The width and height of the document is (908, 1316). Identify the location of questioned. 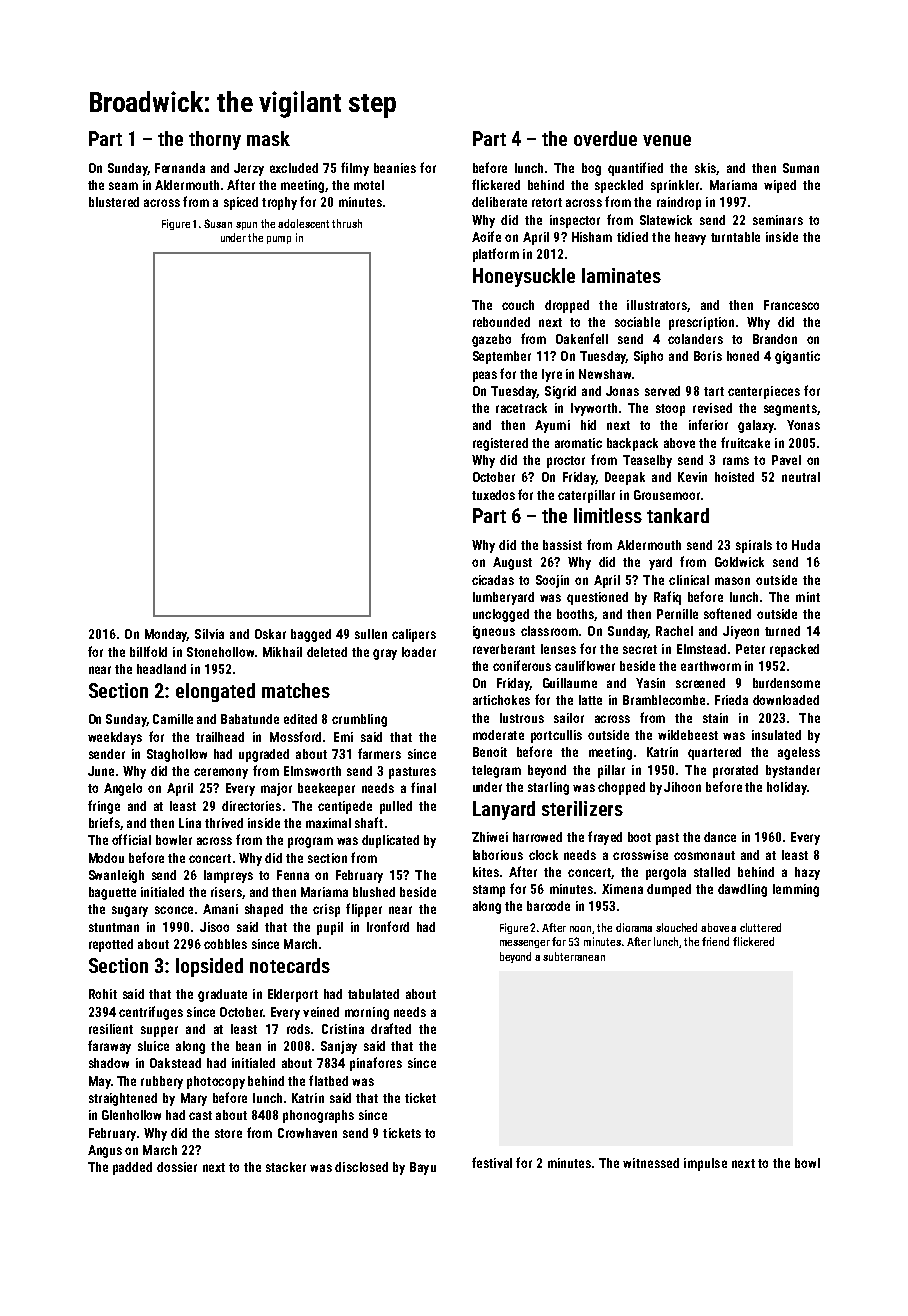
(597, 598).
